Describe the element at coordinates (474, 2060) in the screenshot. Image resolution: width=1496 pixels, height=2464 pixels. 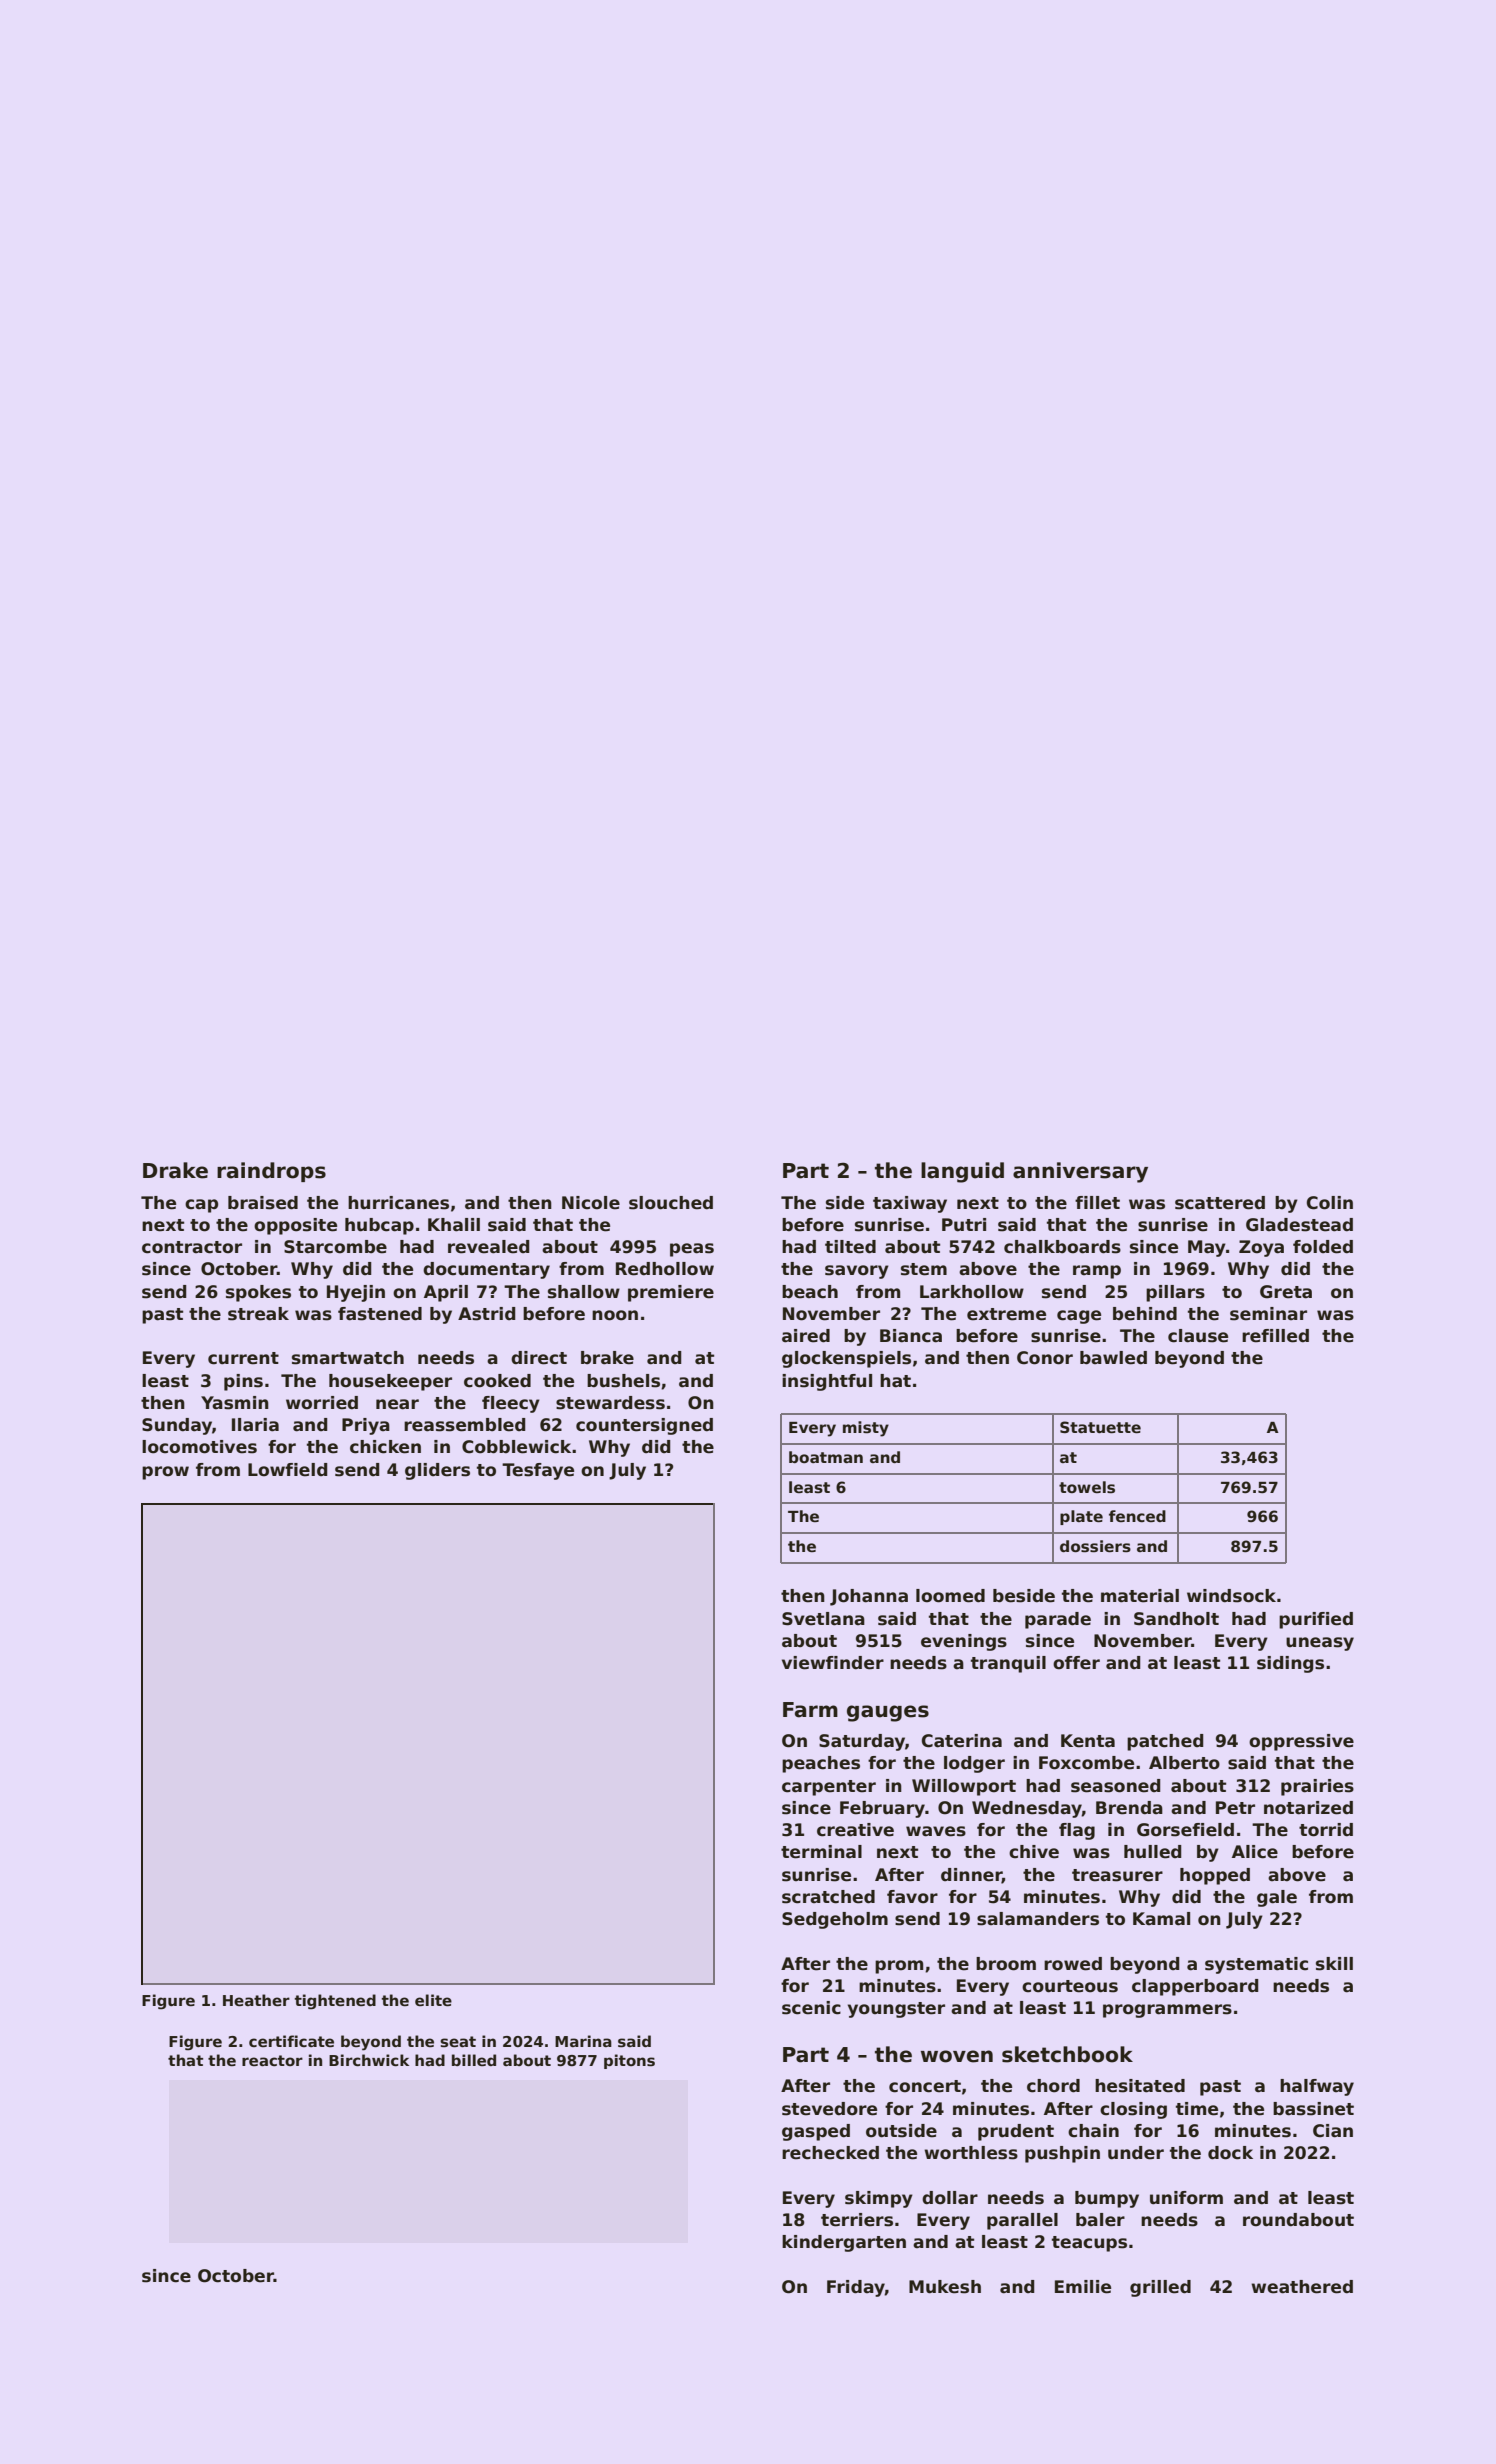
I see `billed` at that location.
